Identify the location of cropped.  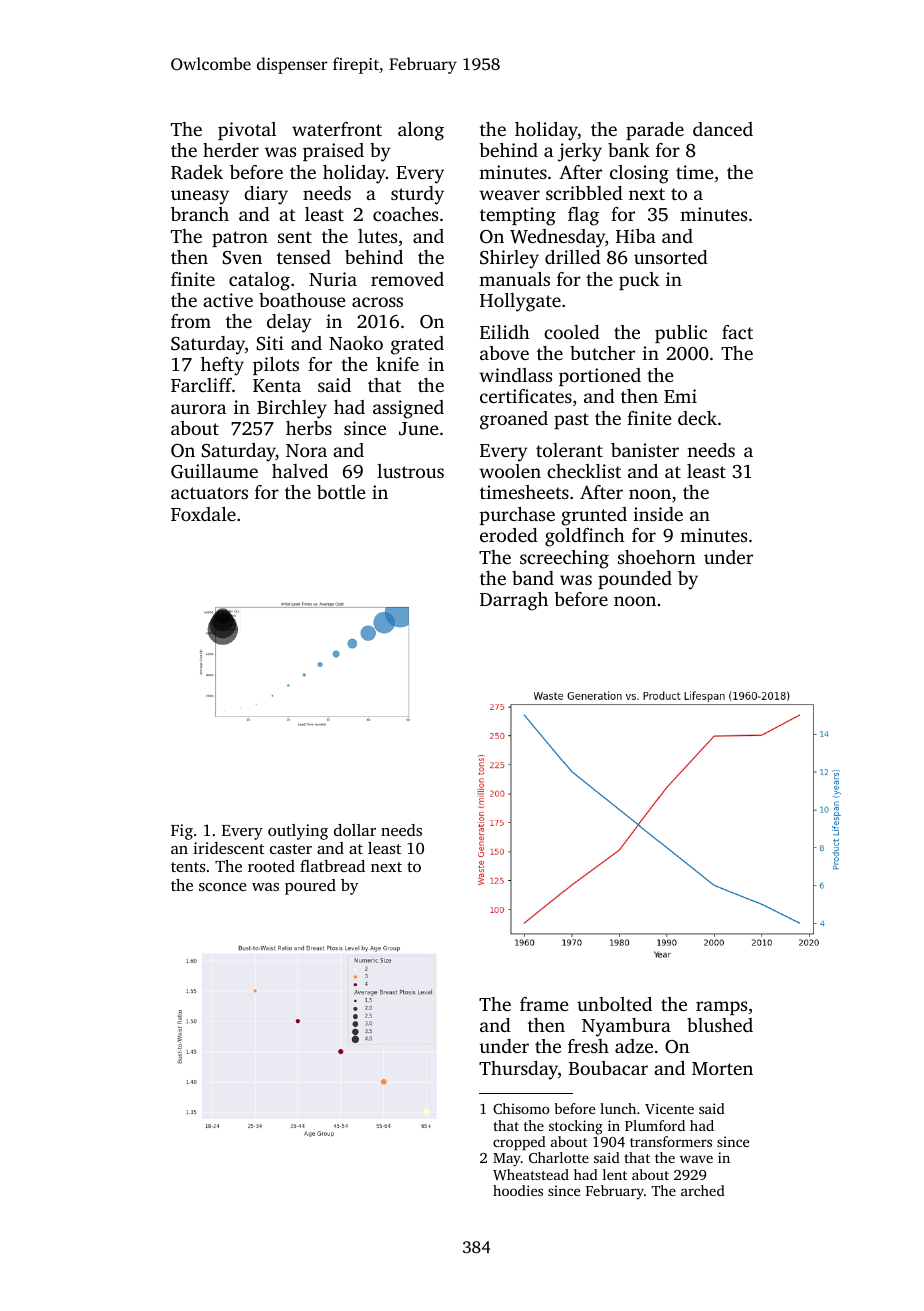
(519, 1143).
